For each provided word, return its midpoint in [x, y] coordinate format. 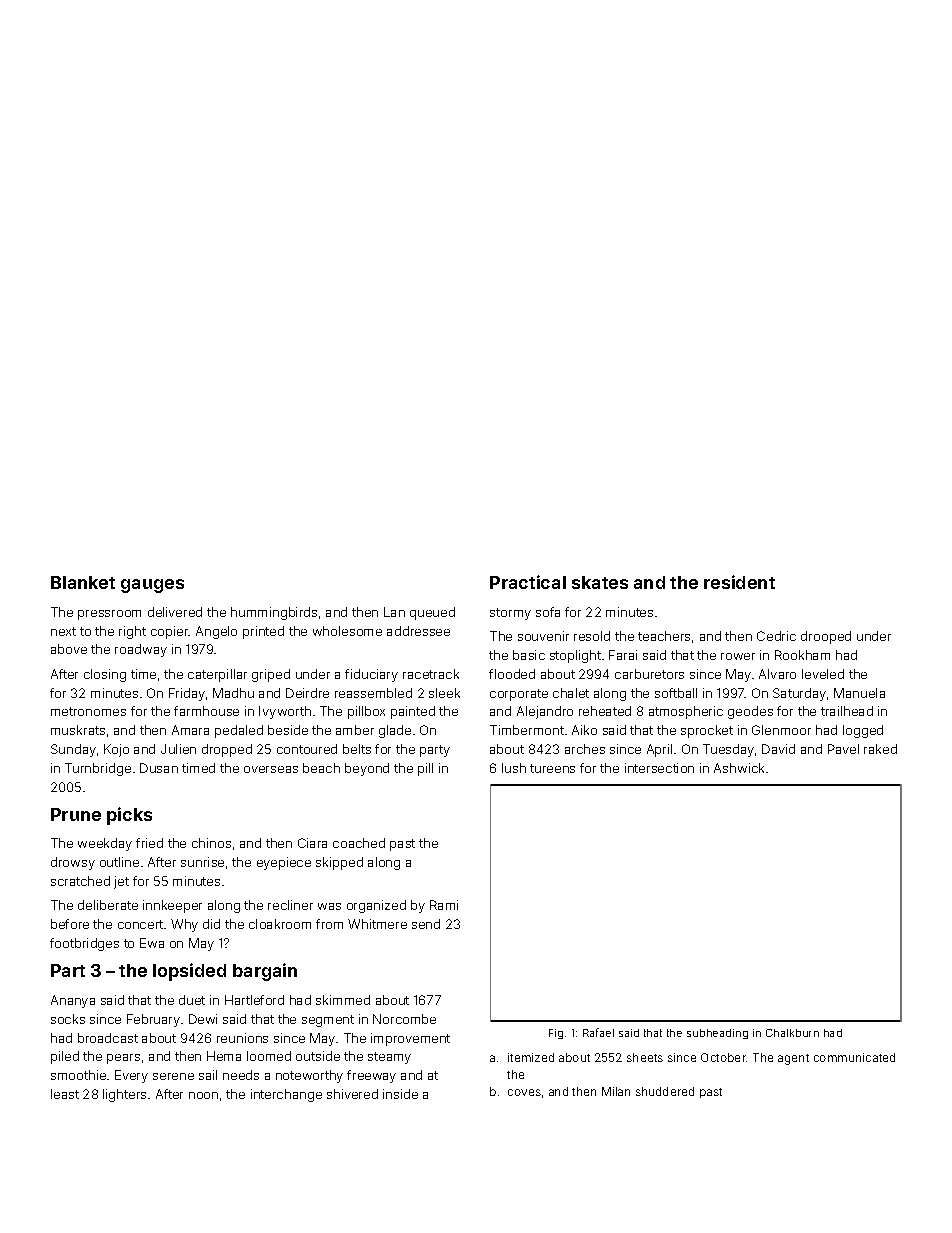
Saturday [799, 694]
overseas [271, 769]
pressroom [109, 615]
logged [863, 731]
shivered [352, 1094]
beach [321, 768]
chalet [571, 693]
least [65, 1094]
